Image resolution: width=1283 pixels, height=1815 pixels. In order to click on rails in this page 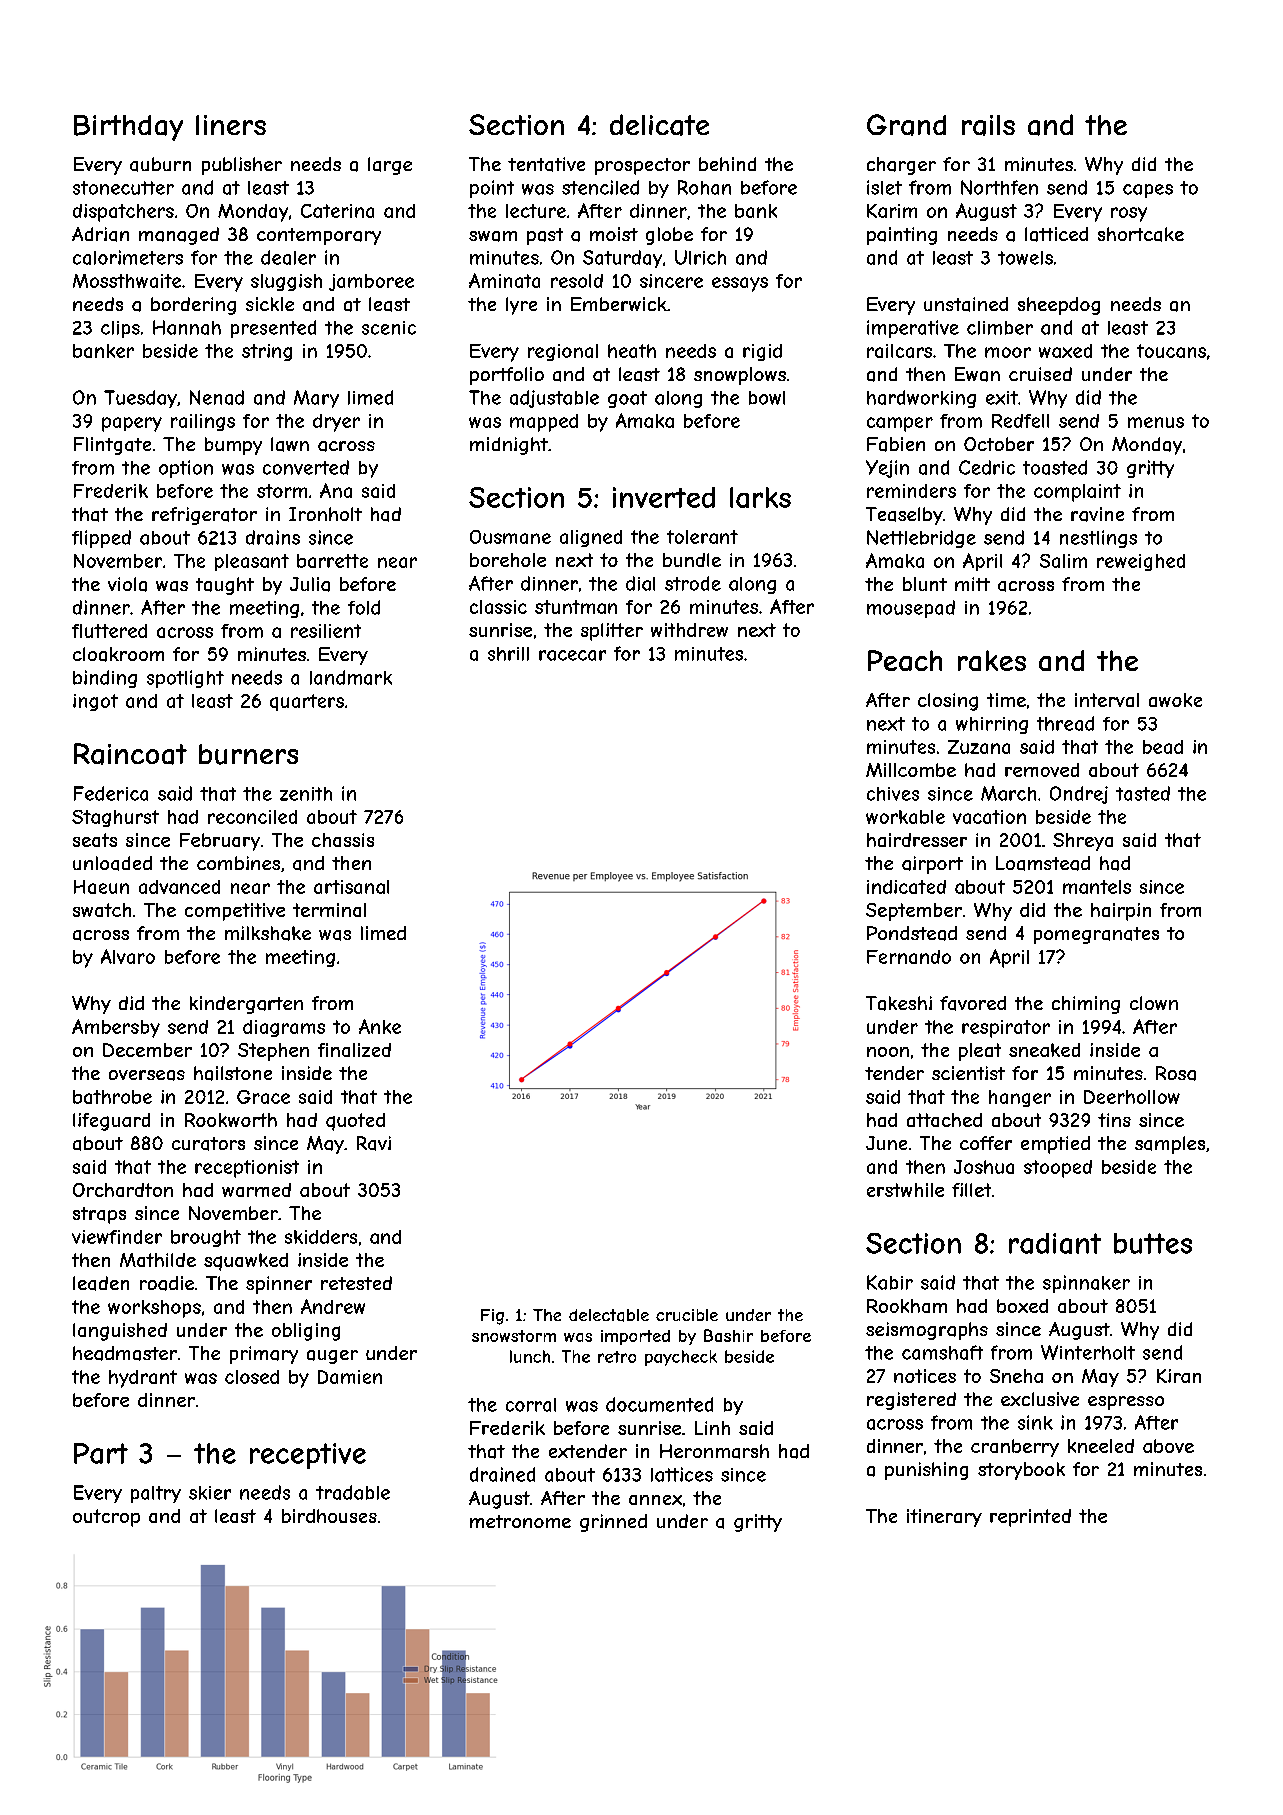, I will do `click(988, 125)`.
